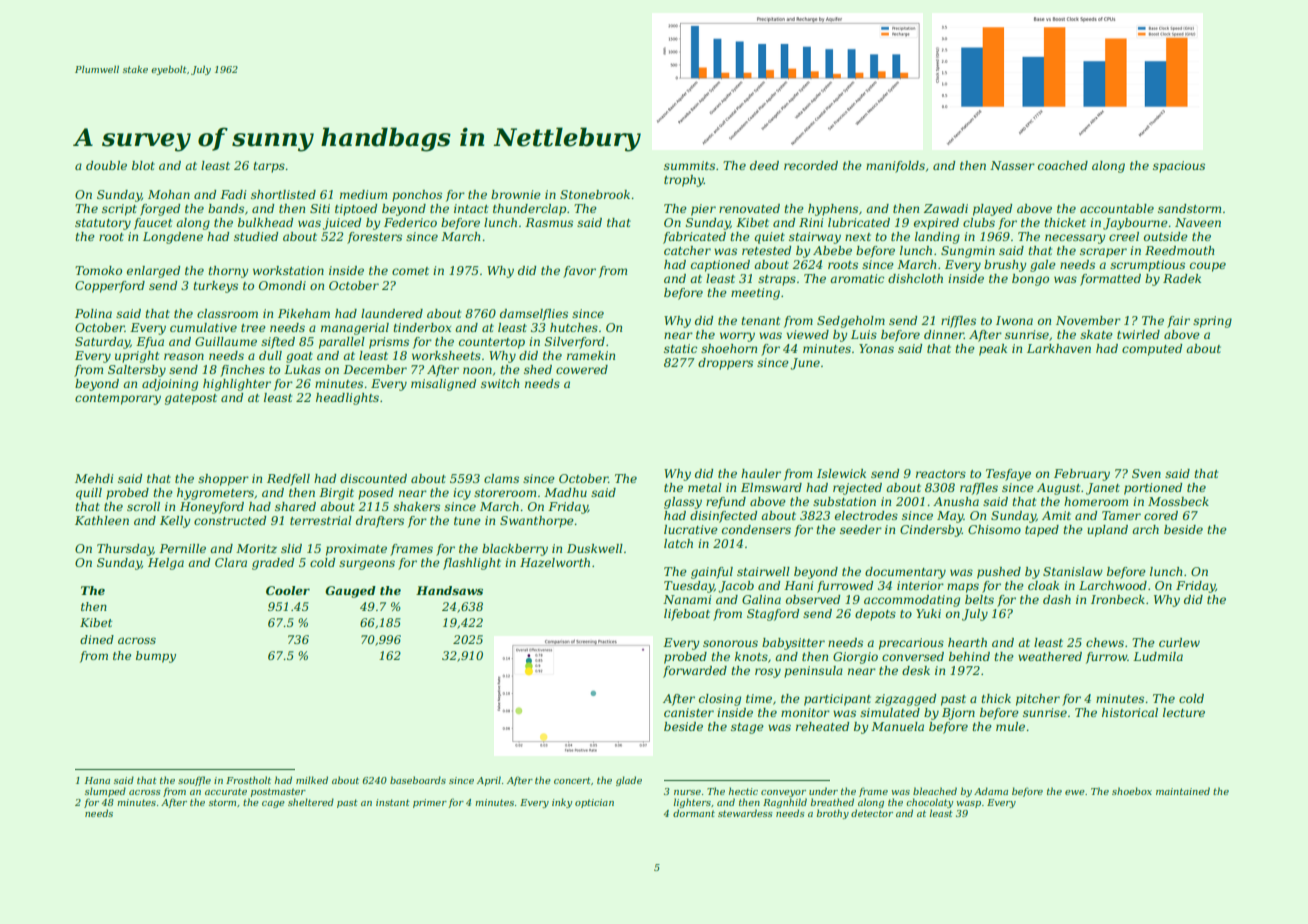 The width and height of the screenshot is (1308, 924). What do you see at coordinates (169, 194) in the screenshot?
I see `Mohan` at bounding box center [169, 194].
